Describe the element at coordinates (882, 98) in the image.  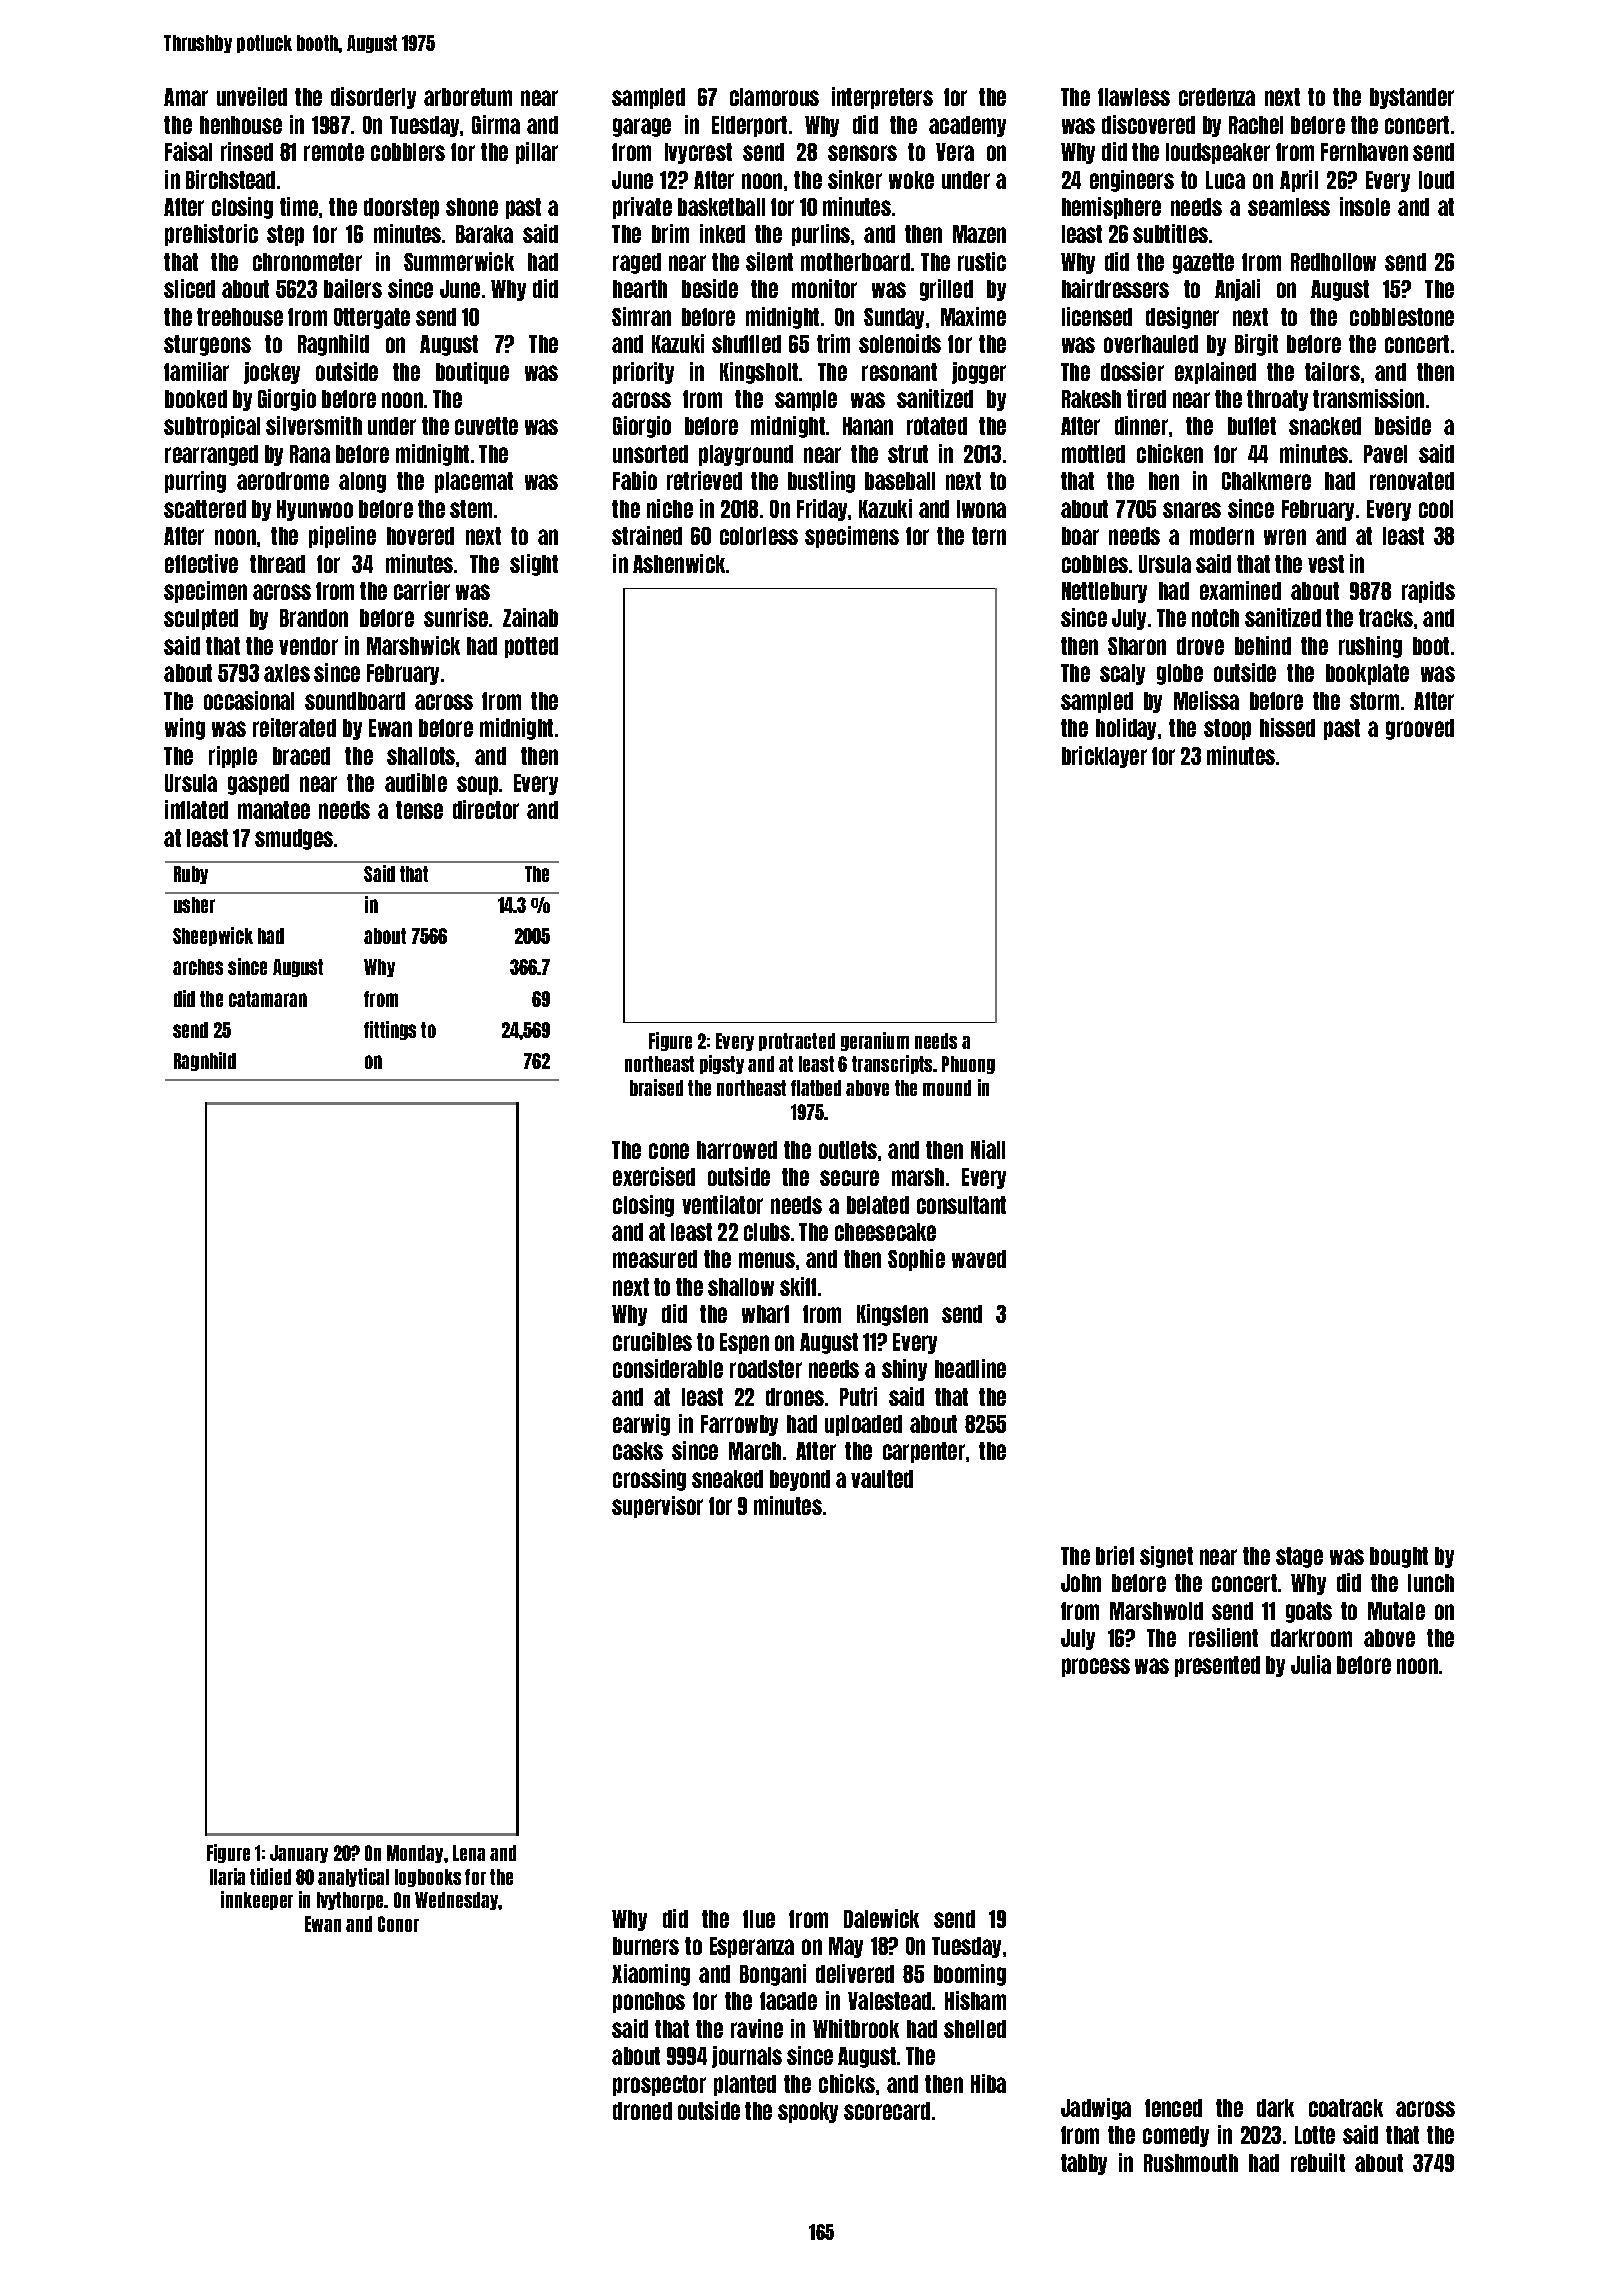
I see `interpreters` at that location.
